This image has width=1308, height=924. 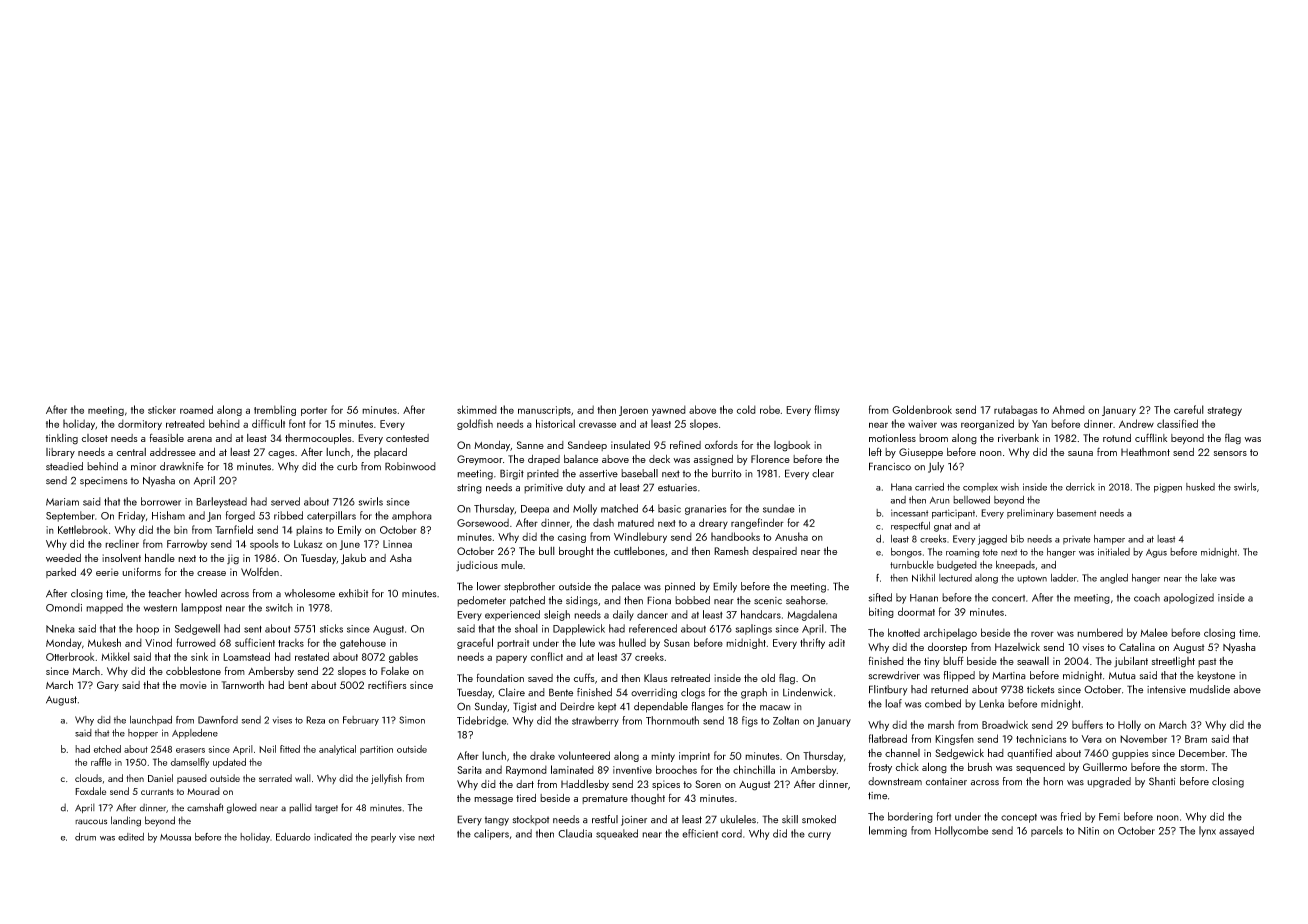 I want to click on drawknife, so click(x=182, y=466).
